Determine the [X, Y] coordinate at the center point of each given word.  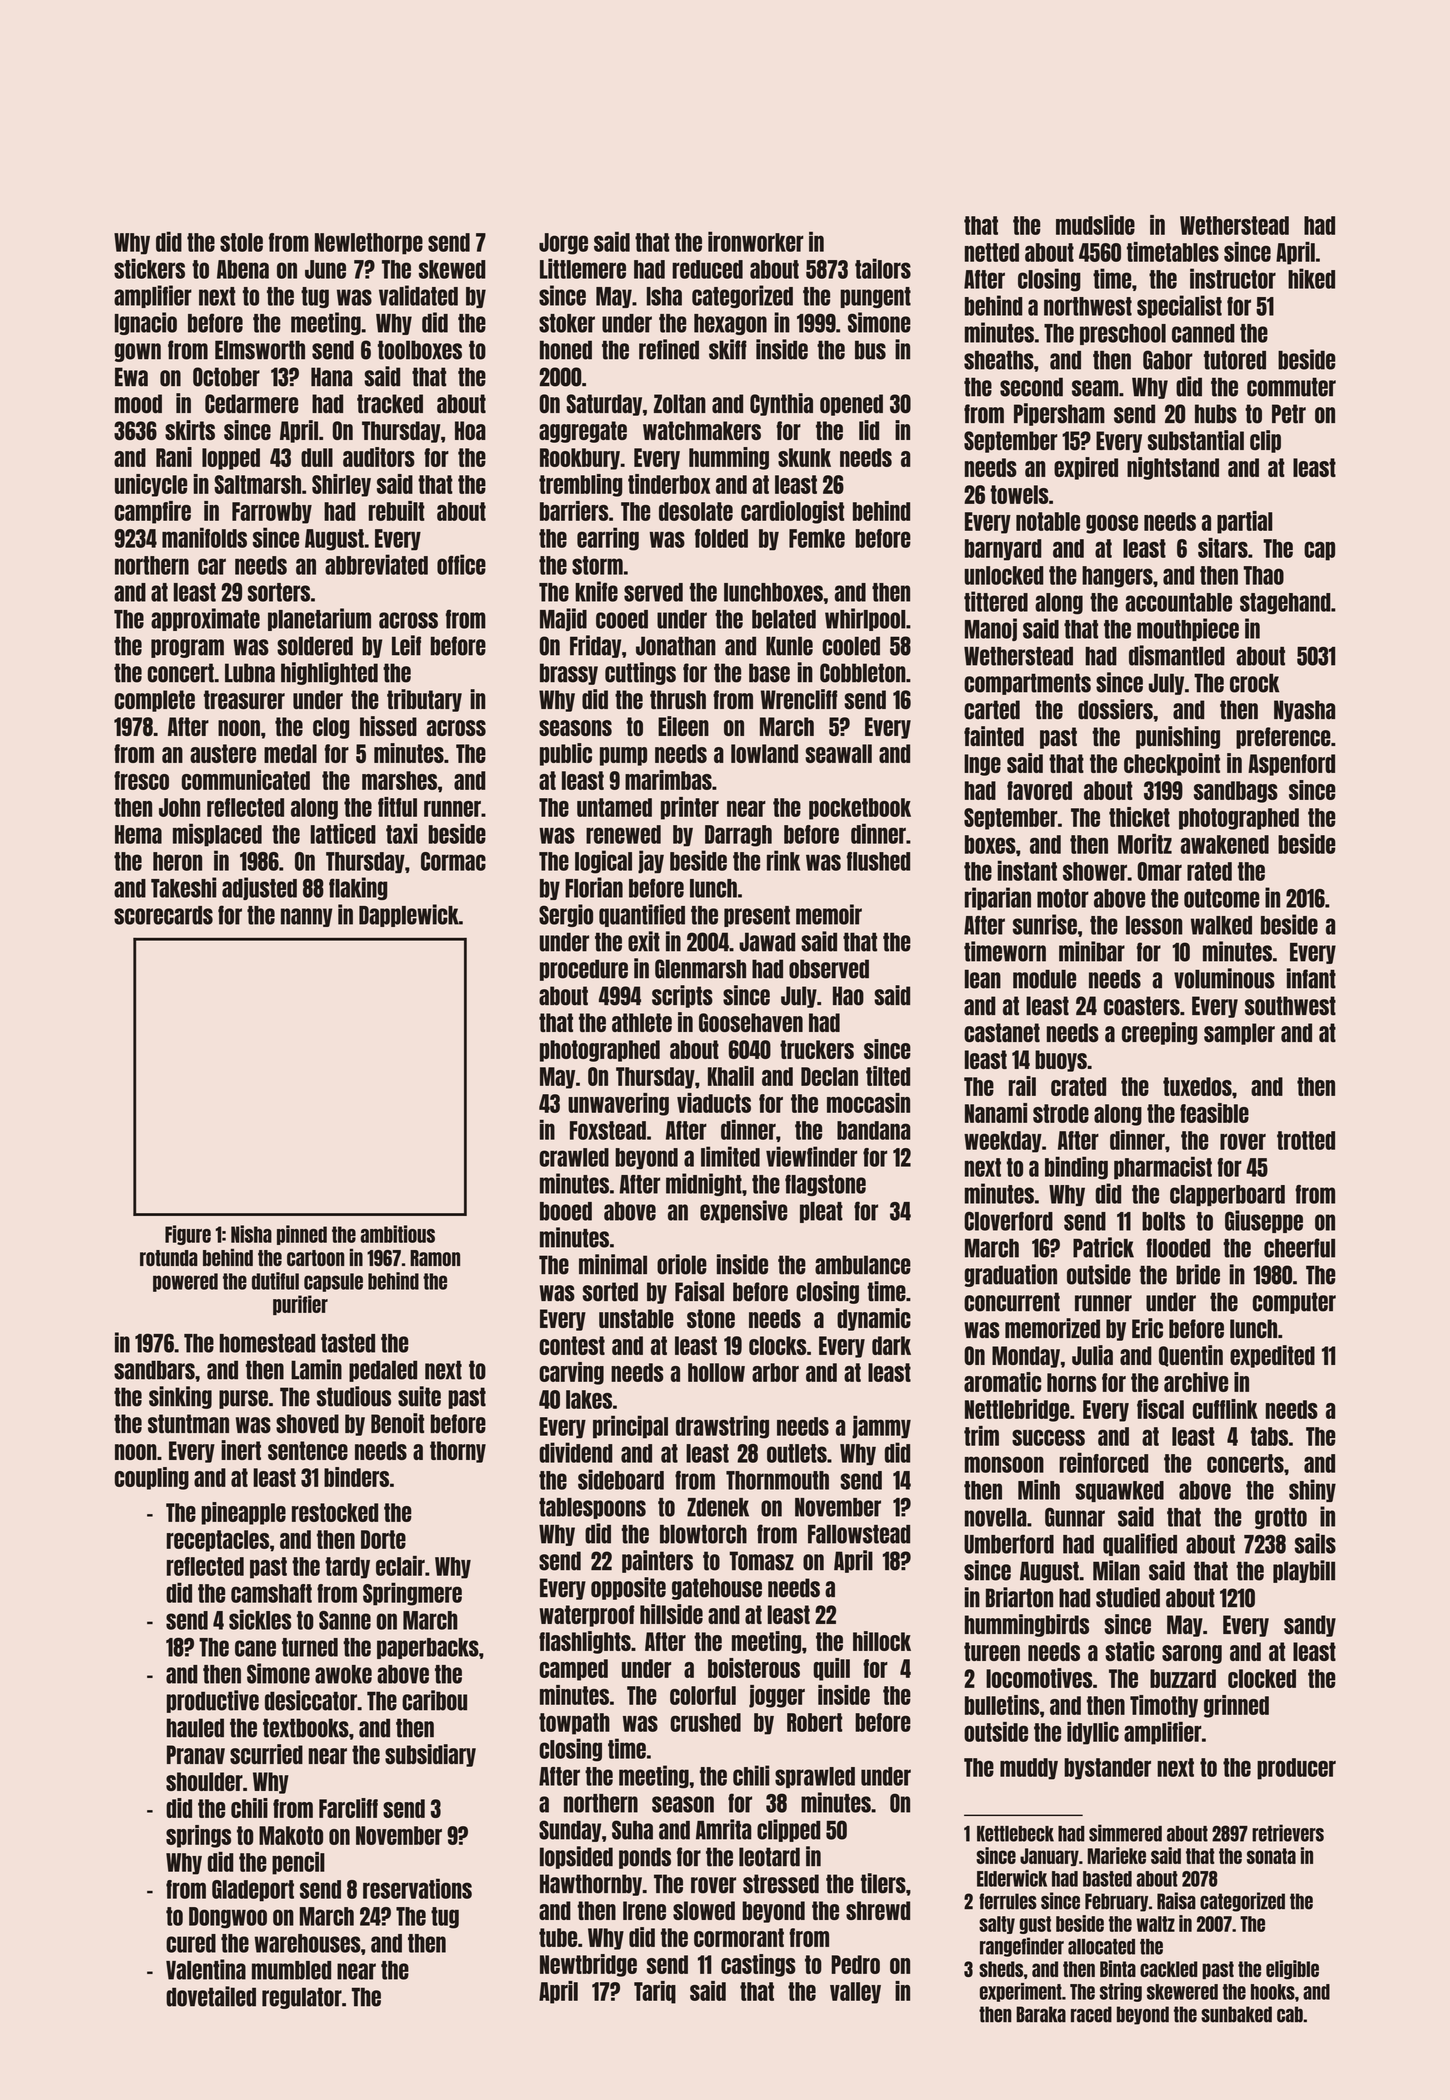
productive [213, 1701]
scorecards [163, 915]
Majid [563, 619]
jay [651, 862]
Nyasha [1304, 711]
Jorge [563, 244]
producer [1296, 1769]
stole [241, 242]
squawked [1119, 1491]
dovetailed [211, 1996]
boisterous [754, 1668]
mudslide [1095, 225]
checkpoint [1172, 764]
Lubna [250, 673]
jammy [881, 1427]
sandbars [154, 1370]
